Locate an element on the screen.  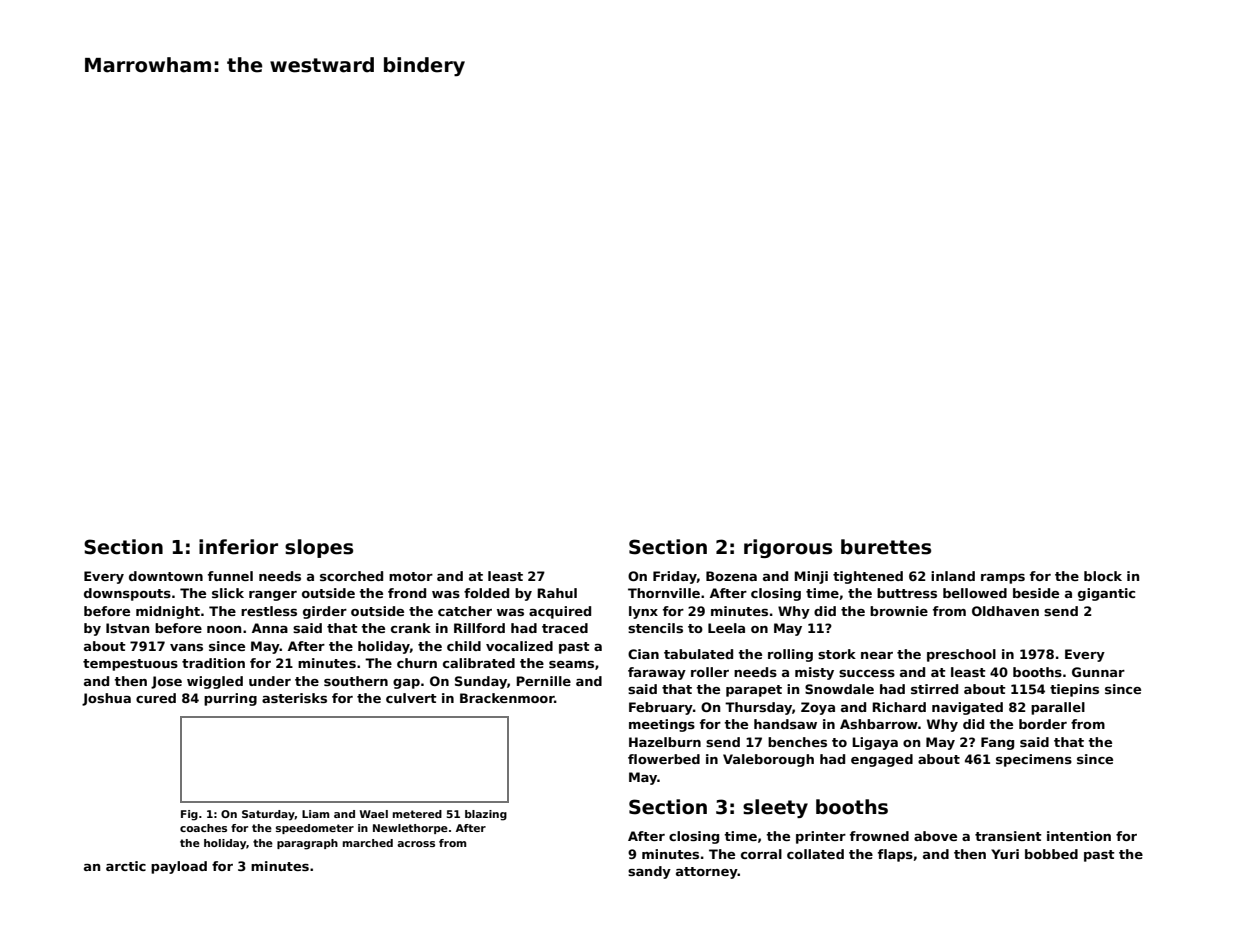
motor is located at coordinates (411, 576).
